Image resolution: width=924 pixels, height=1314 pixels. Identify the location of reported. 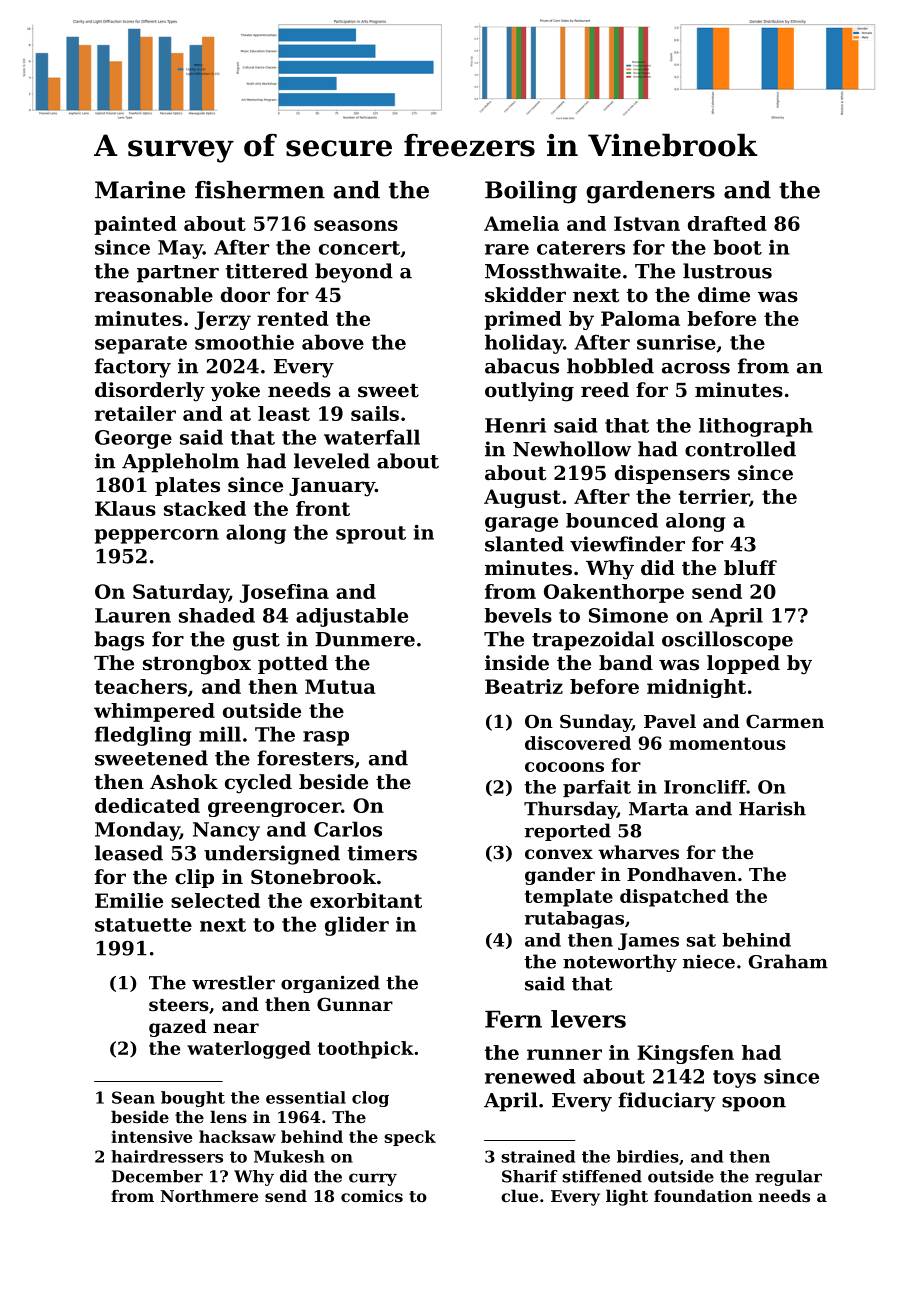
(568, 832).
